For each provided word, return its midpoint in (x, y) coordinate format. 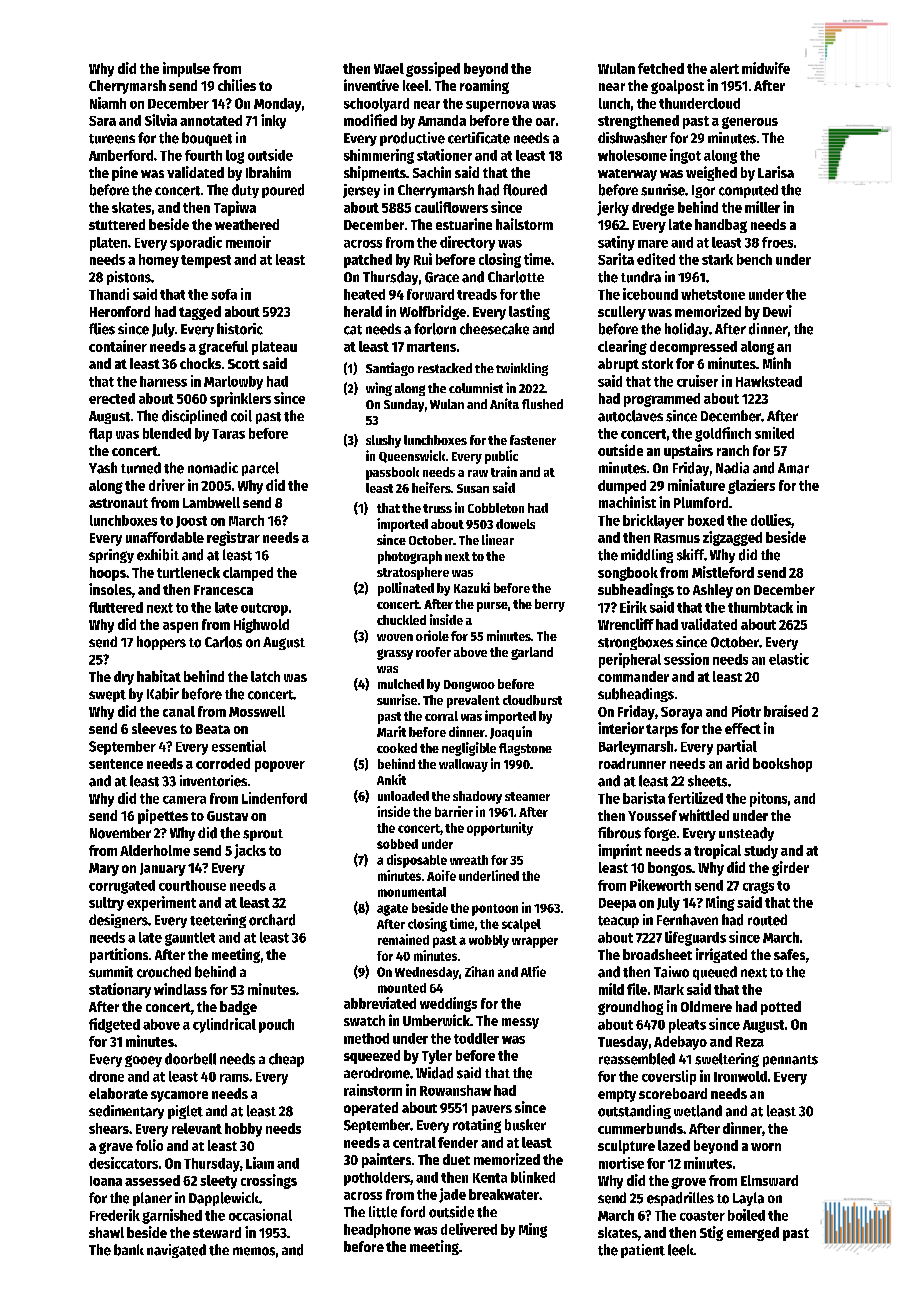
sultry (106, 904)
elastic (789, 659)
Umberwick (436, 1020)
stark (717, 259)
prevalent (473, 701)
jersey (361, 191)
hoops (108, 574)
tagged (200, 313)
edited (656, 259)
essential (239, 746)
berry (550, 605)
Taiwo (671, 972)
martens (431, 347)
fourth (203, 155)
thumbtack (760, 607)
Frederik (115, 1215)
